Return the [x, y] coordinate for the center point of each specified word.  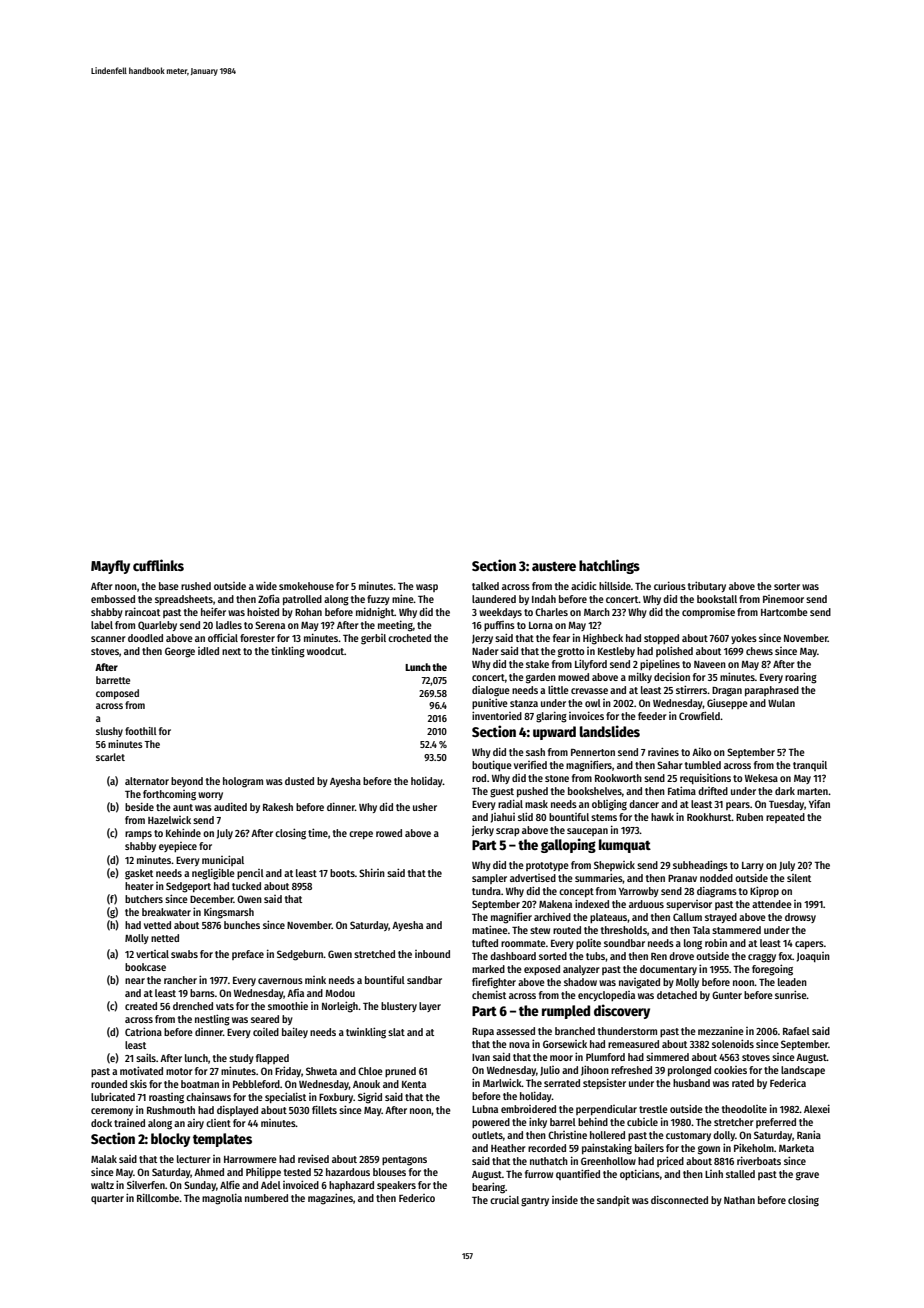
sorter [787, 586]
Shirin [372, 872]
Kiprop [764, 891]
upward [554, 733]
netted [165, 938]
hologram [243, 782]
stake [537, 664]
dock [101, 1123]
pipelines [660, 664]
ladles [229, 625]
